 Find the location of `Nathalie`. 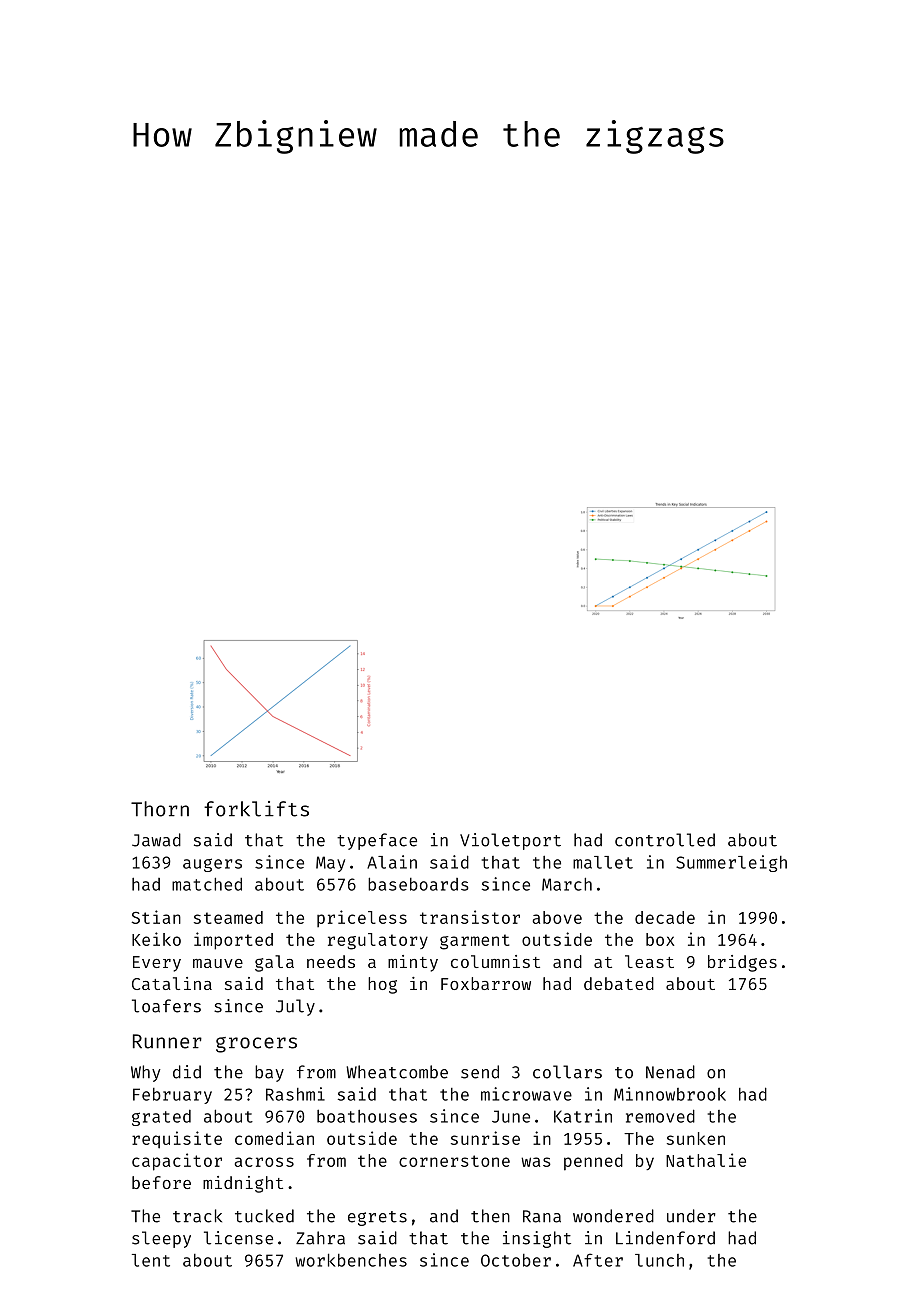

Nathalie is located at coordinates (706, 1160).
